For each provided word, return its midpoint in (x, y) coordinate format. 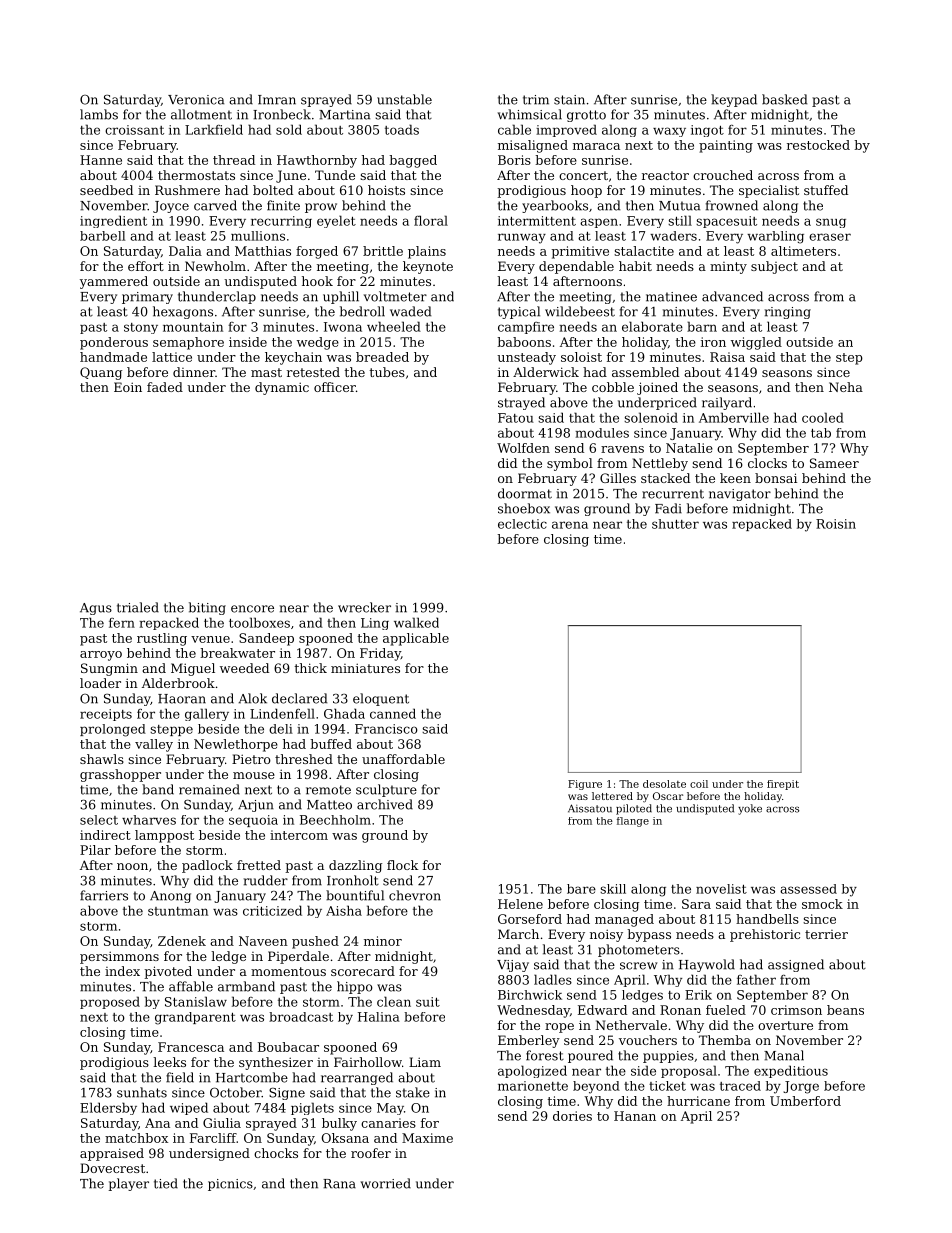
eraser (830, 237)
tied (166, 1183)
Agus (96, 609)
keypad (734, 100)
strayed (521, 403)
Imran (277, 100)
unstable (404, 99)
